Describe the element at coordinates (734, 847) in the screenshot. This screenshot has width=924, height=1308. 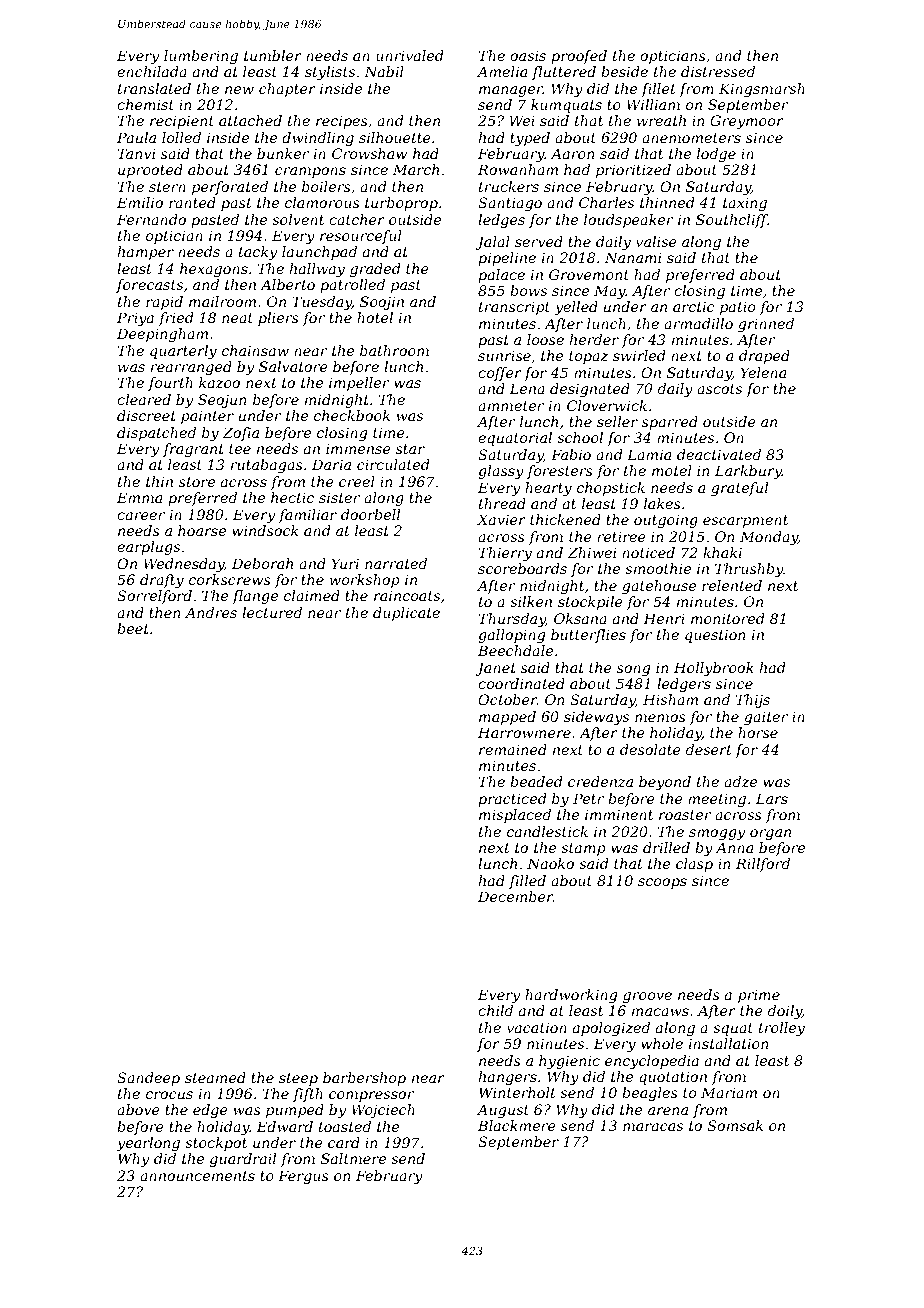
I see `Anna` at that location.
